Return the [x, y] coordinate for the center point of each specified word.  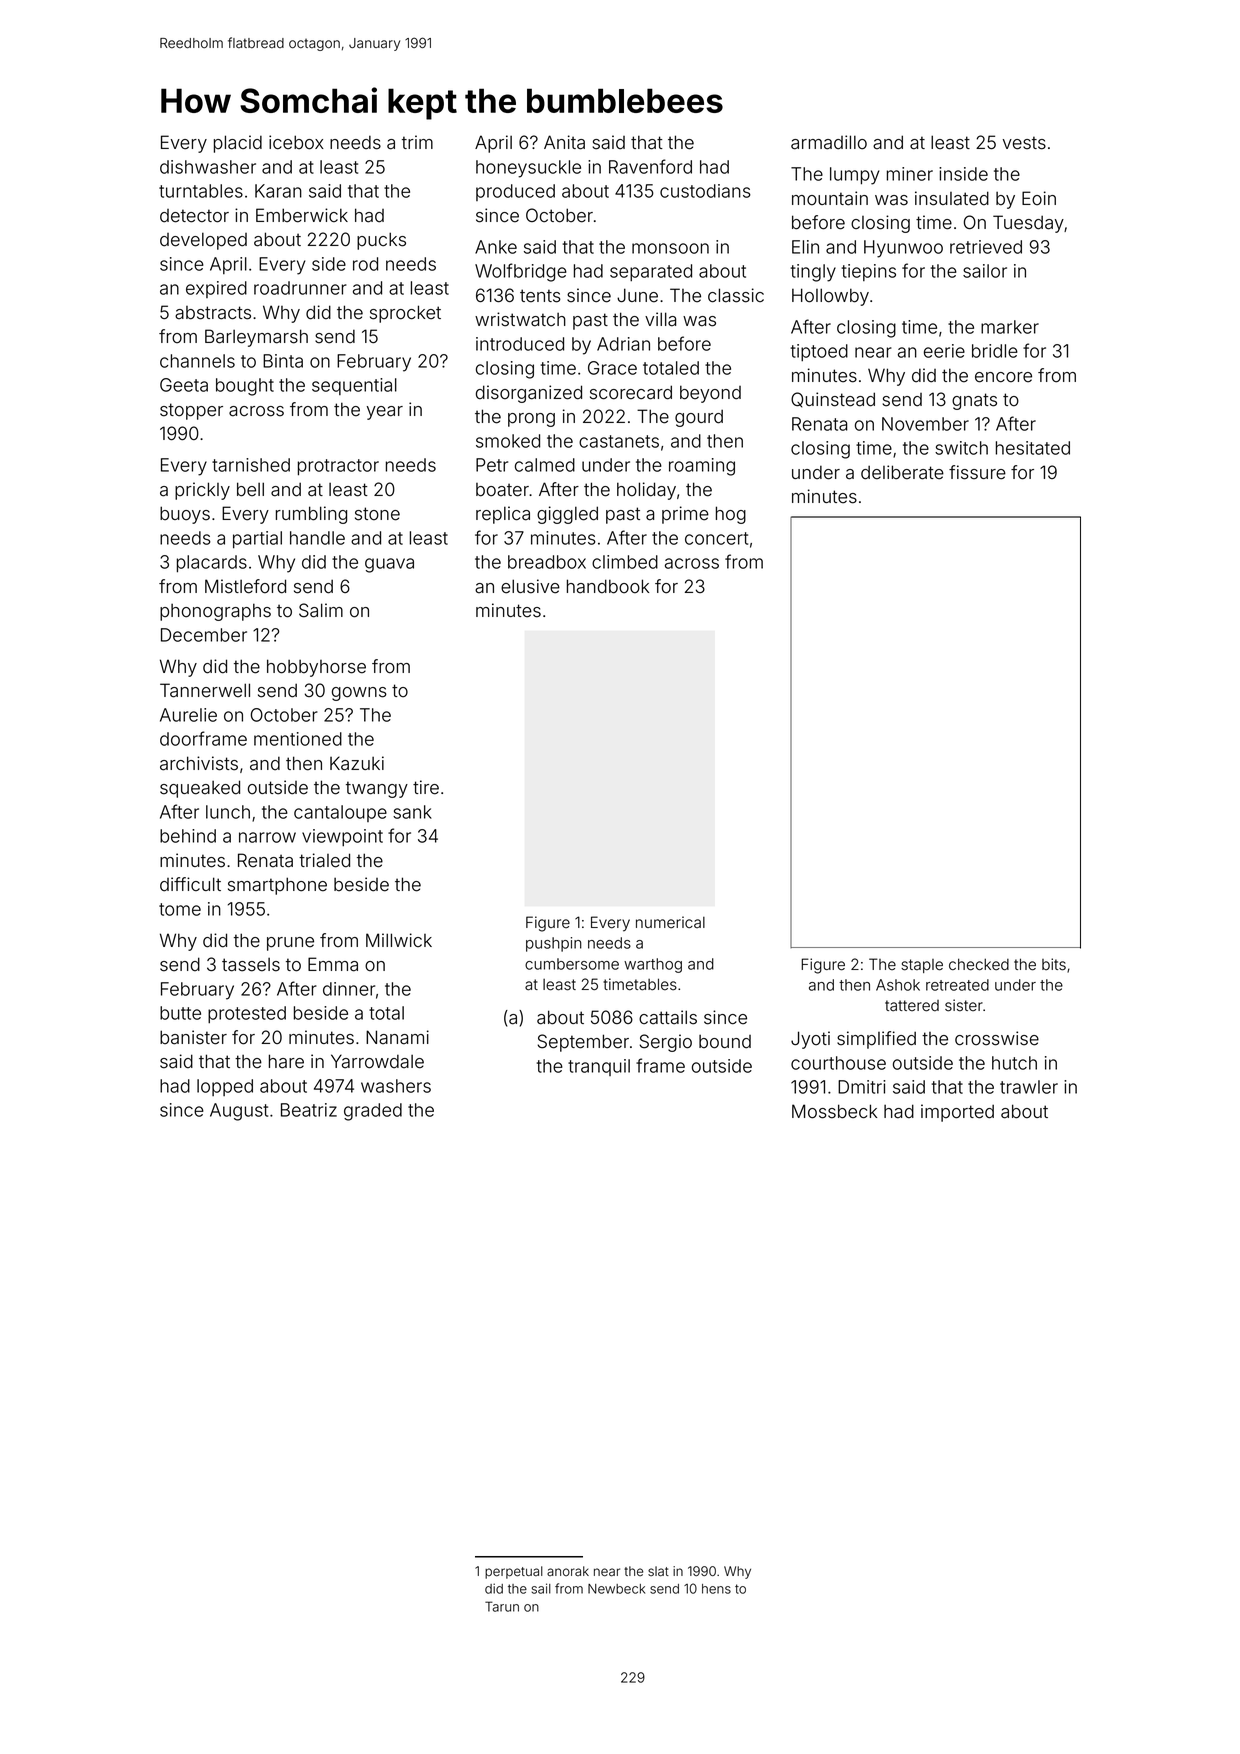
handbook [608, 586]
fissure [977, 472]
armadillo [829, 142]
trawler [1029, 1087]
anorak [568, 1571]
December [204, 635]
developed [203, 241]
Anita [564, 142]
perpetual [514, 1572]
